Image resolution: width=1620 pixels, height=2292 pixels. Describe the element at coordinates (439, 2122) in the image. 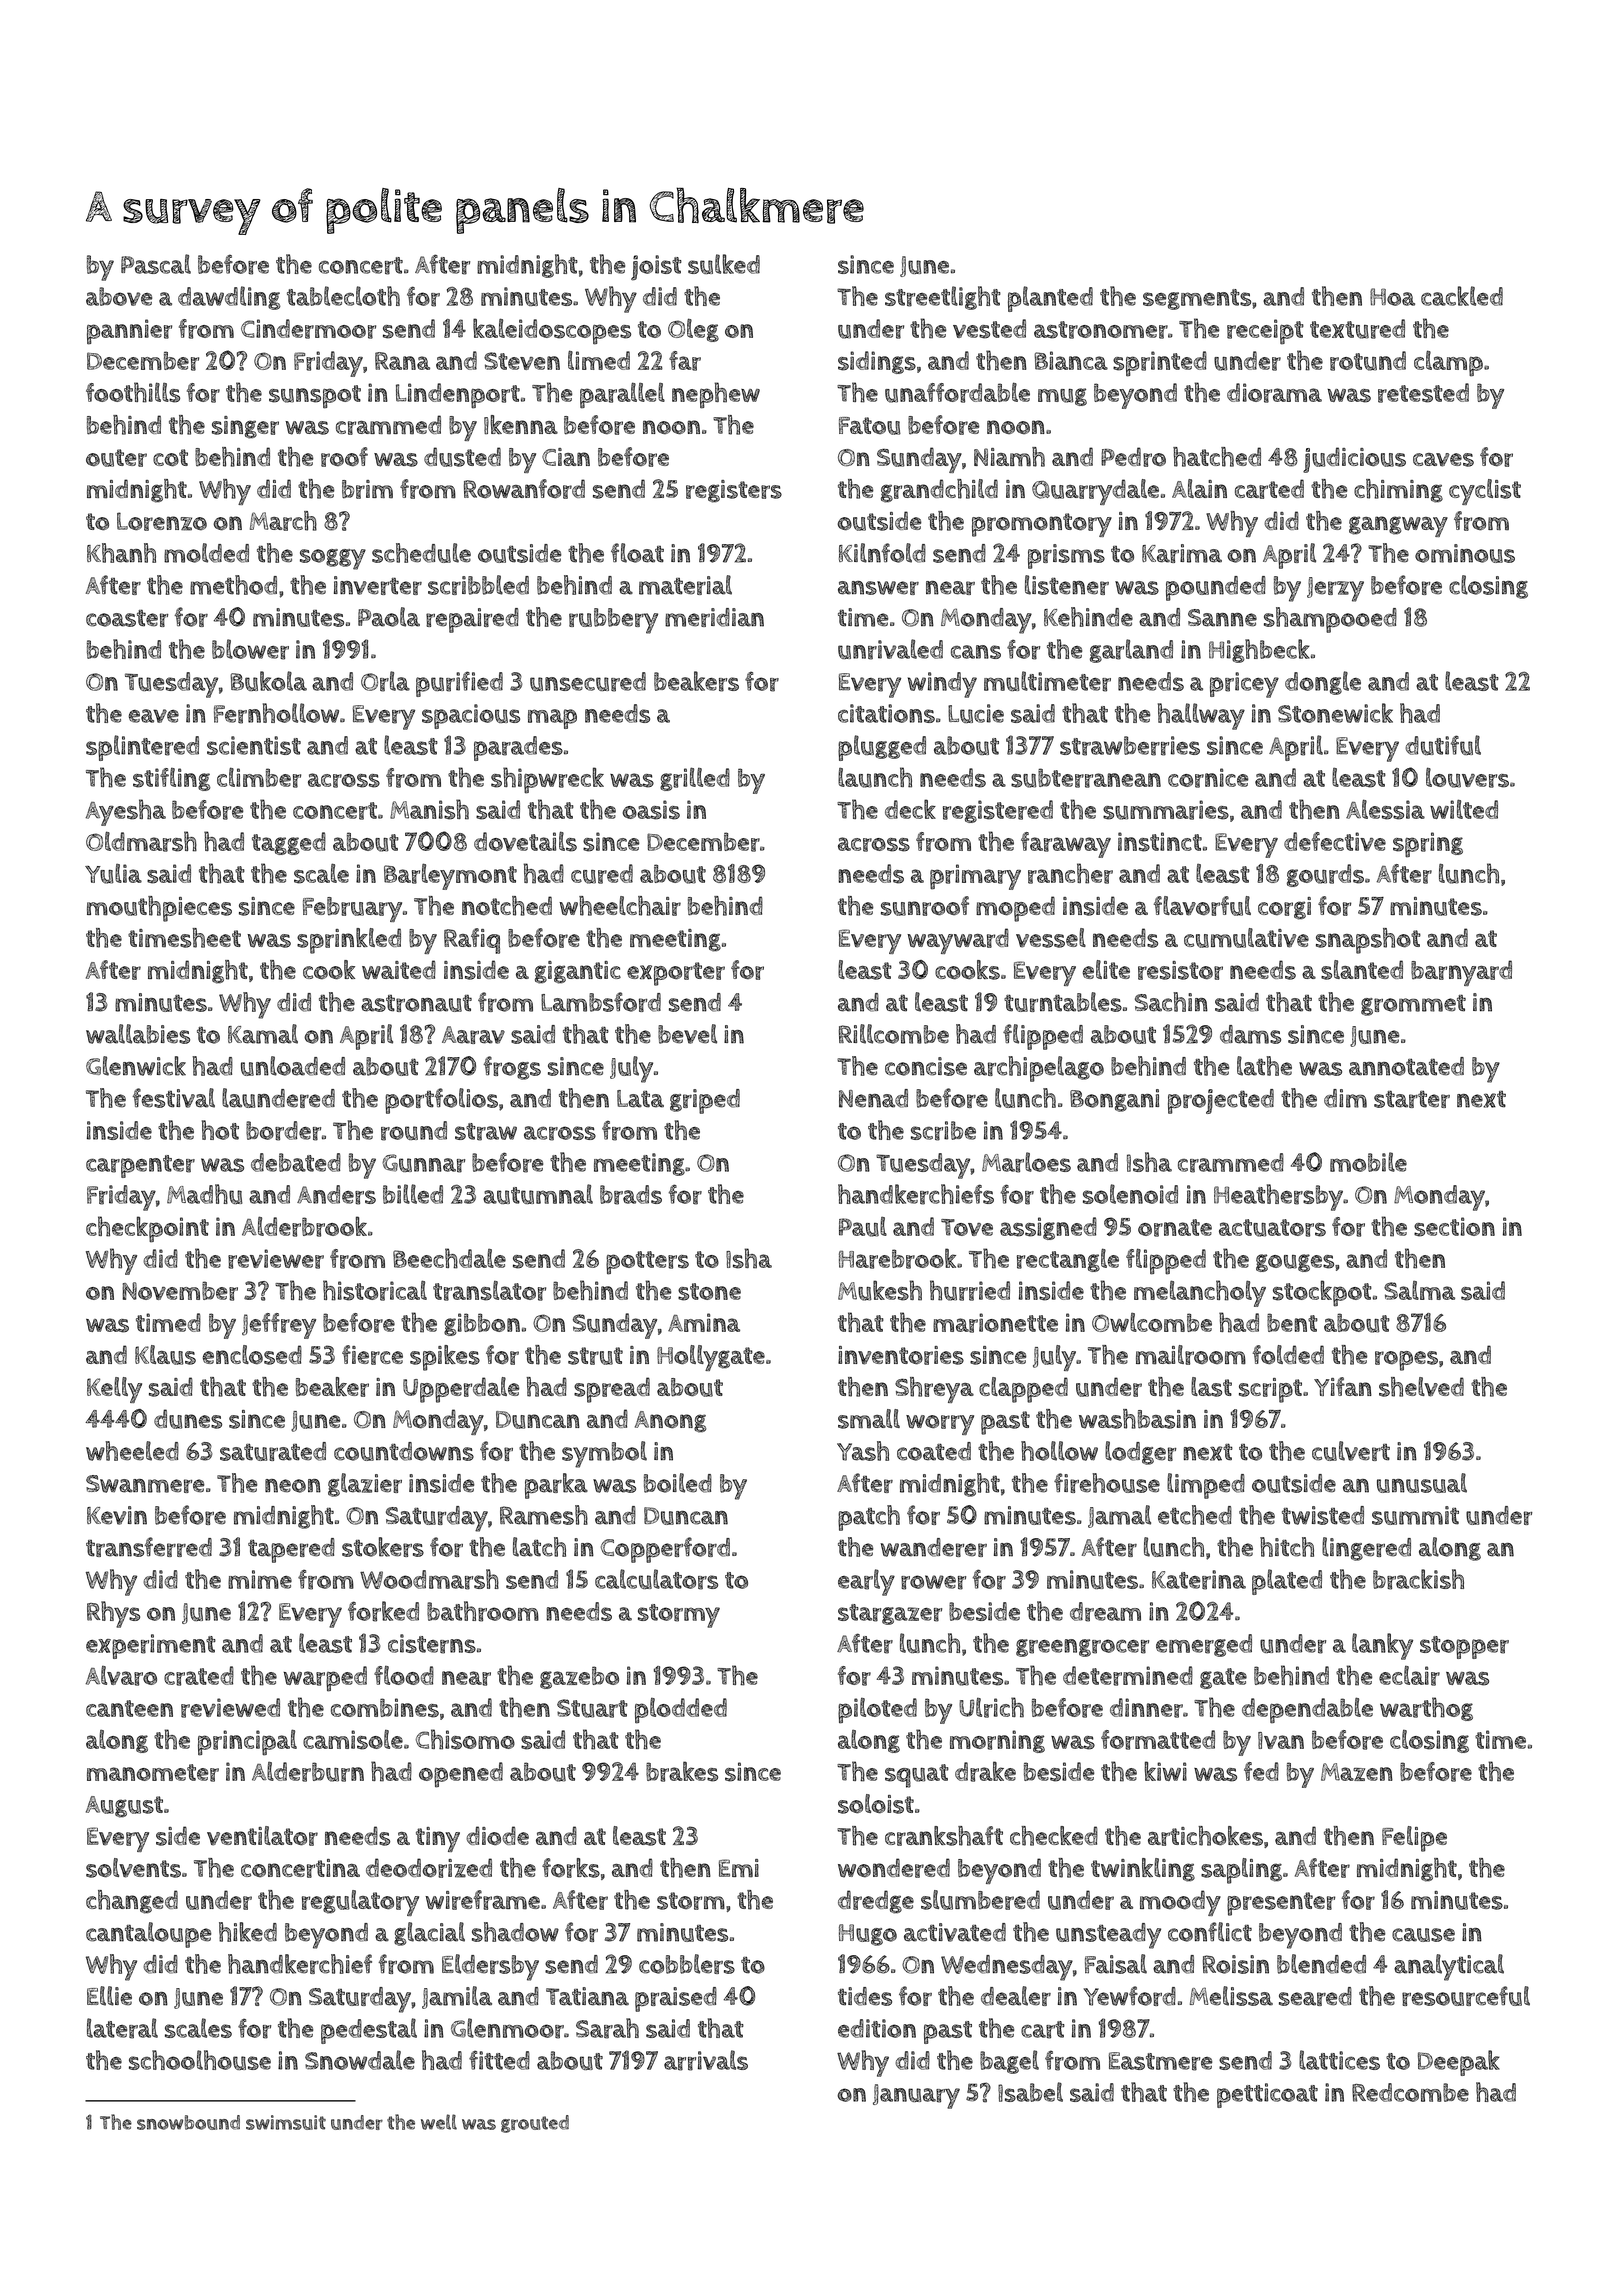

I see `well` at that location.
